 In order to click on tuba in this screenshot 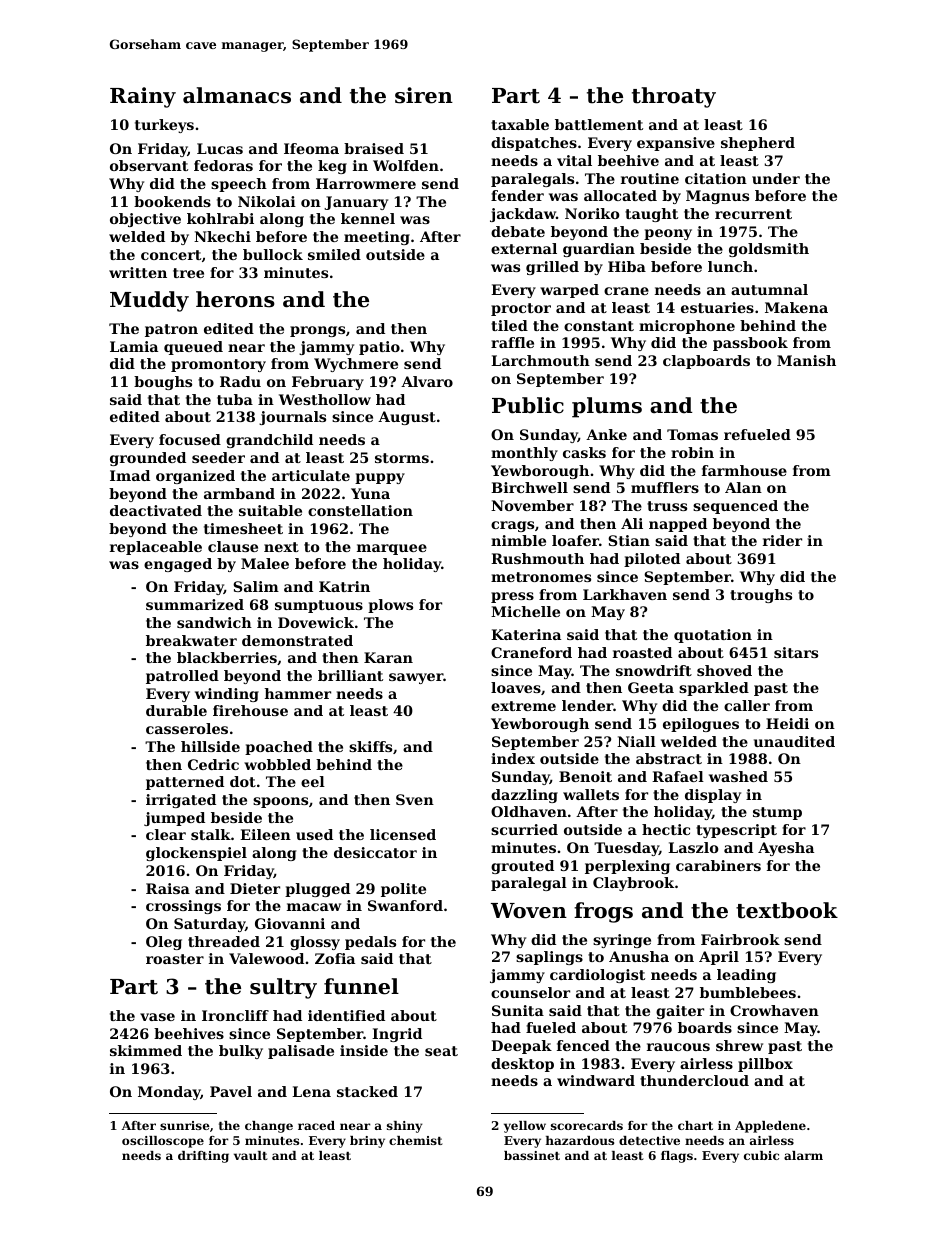, I will do `click(235, 399)`.
